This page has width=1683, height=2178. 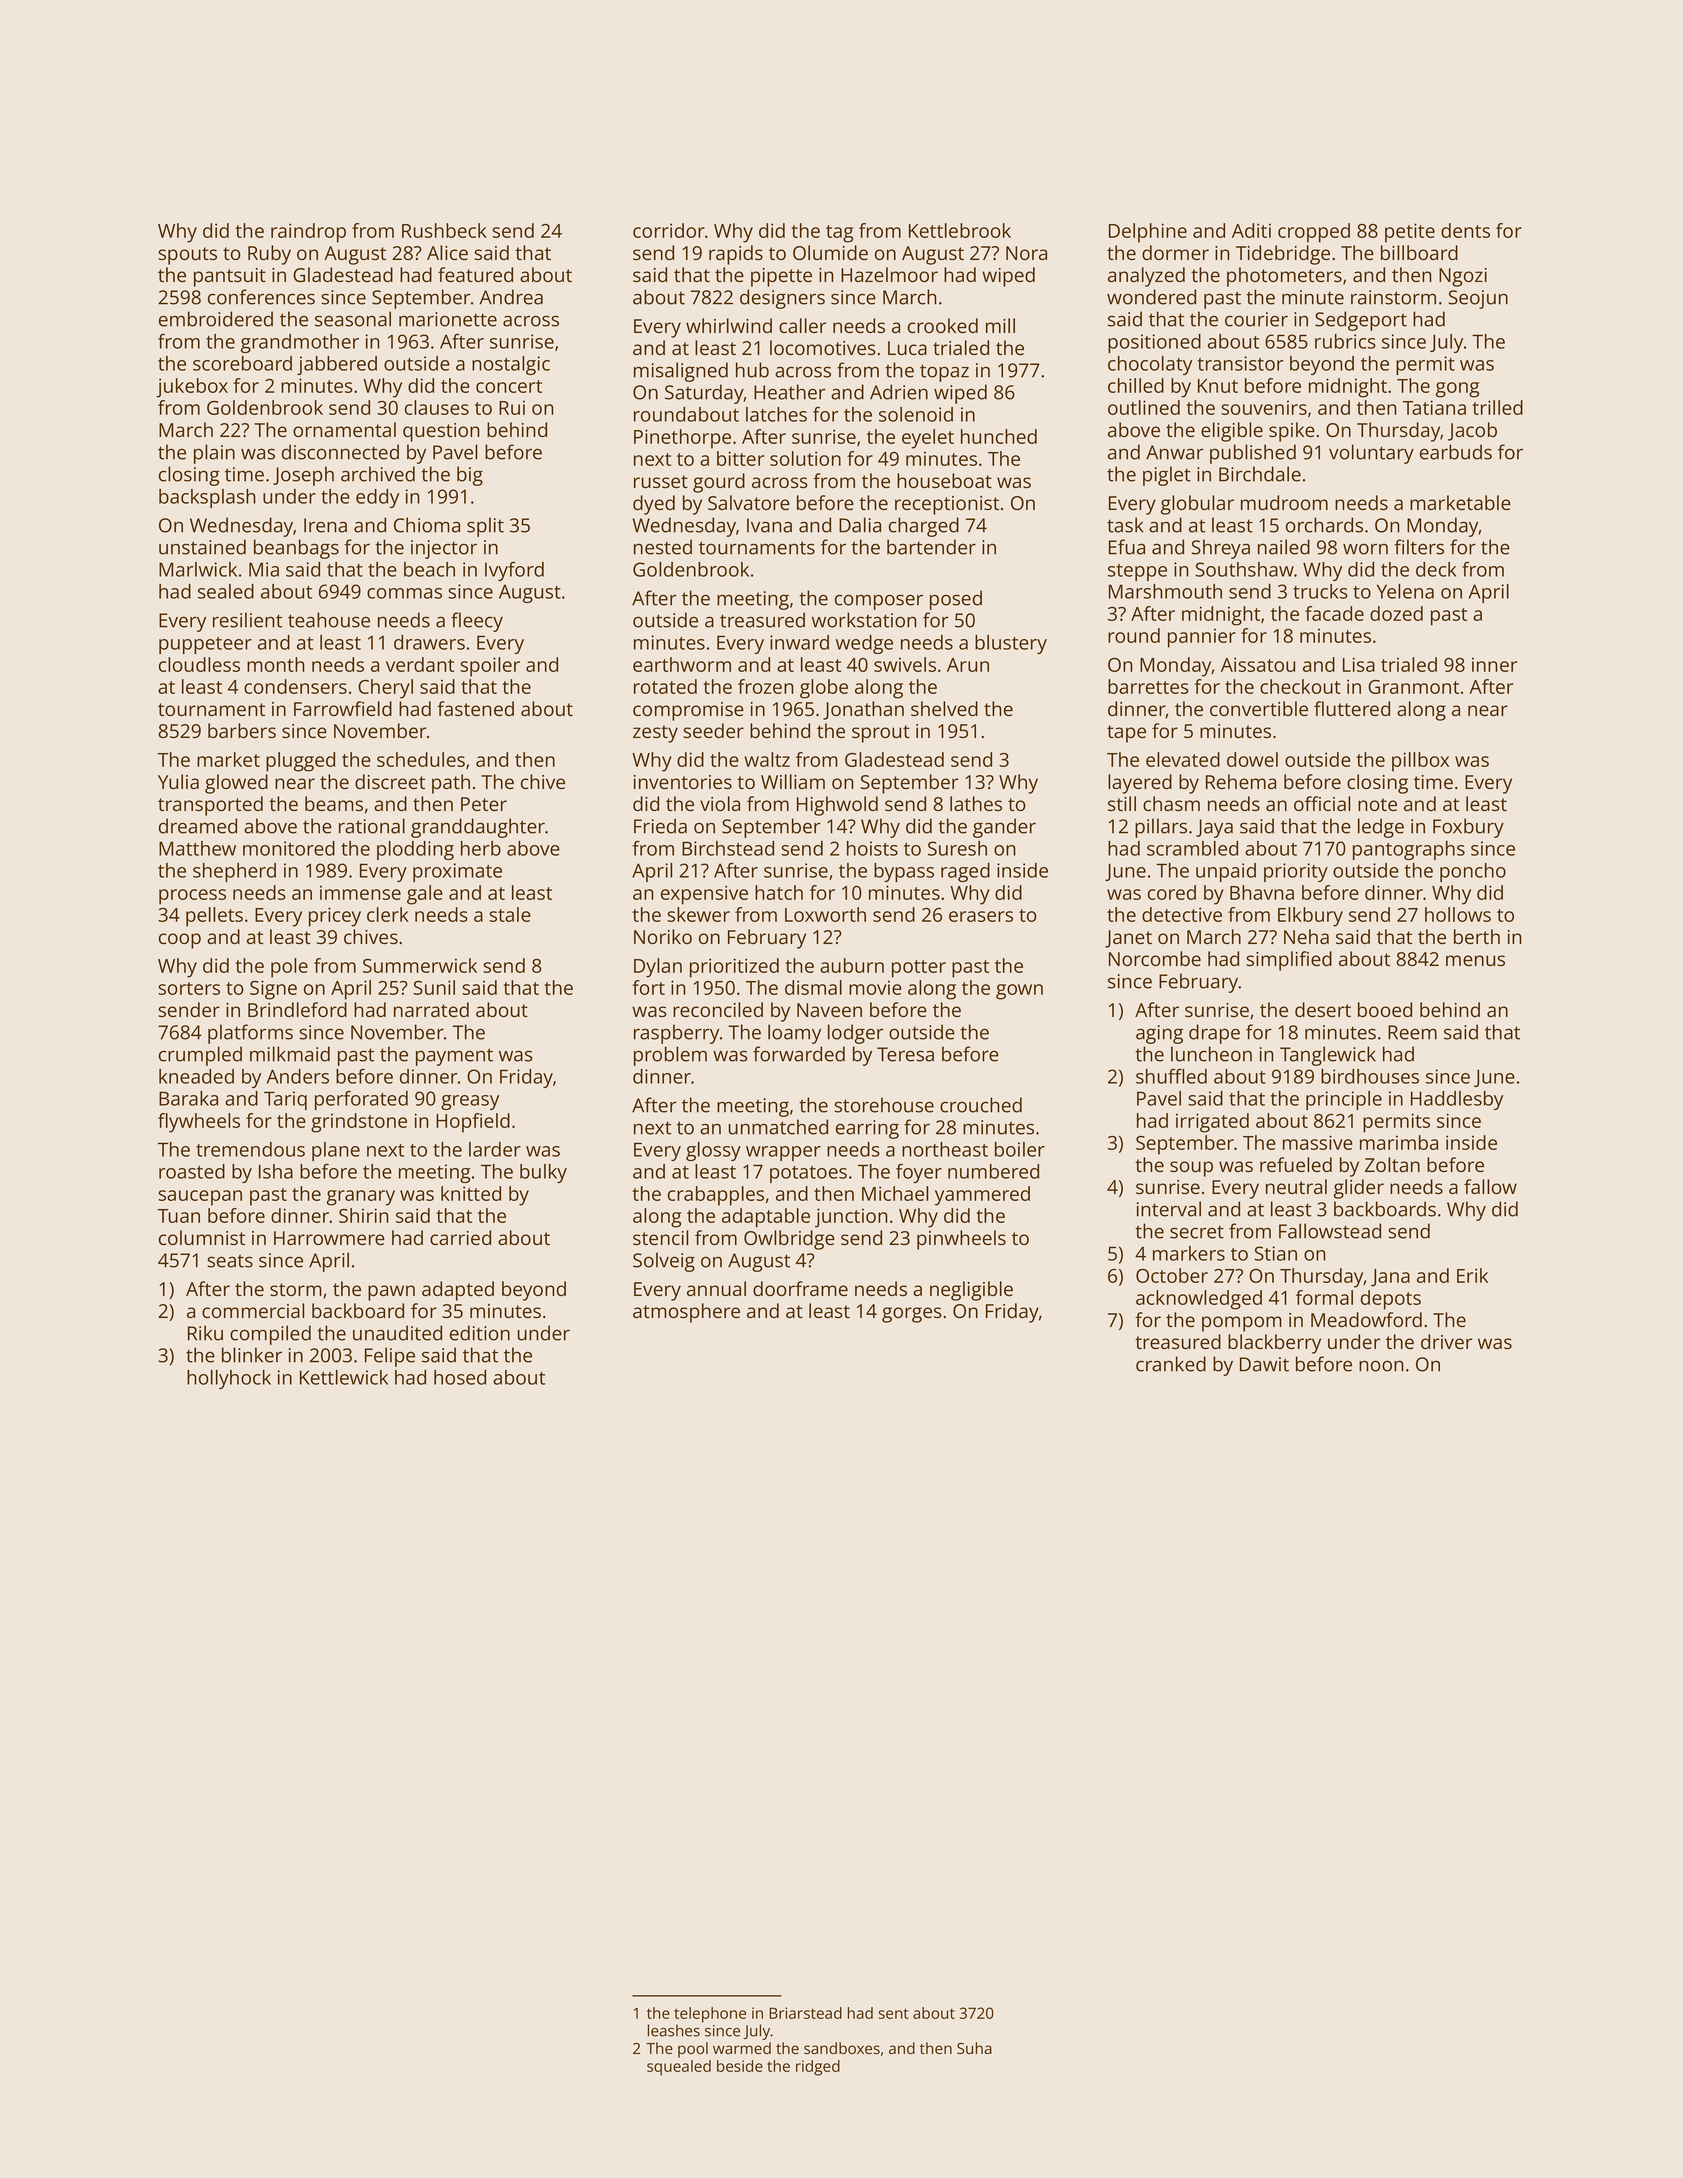 What do you see at coordinates (1171, 1364) in the page?
I see `cranked` at bounding box center [1171, 1364].
